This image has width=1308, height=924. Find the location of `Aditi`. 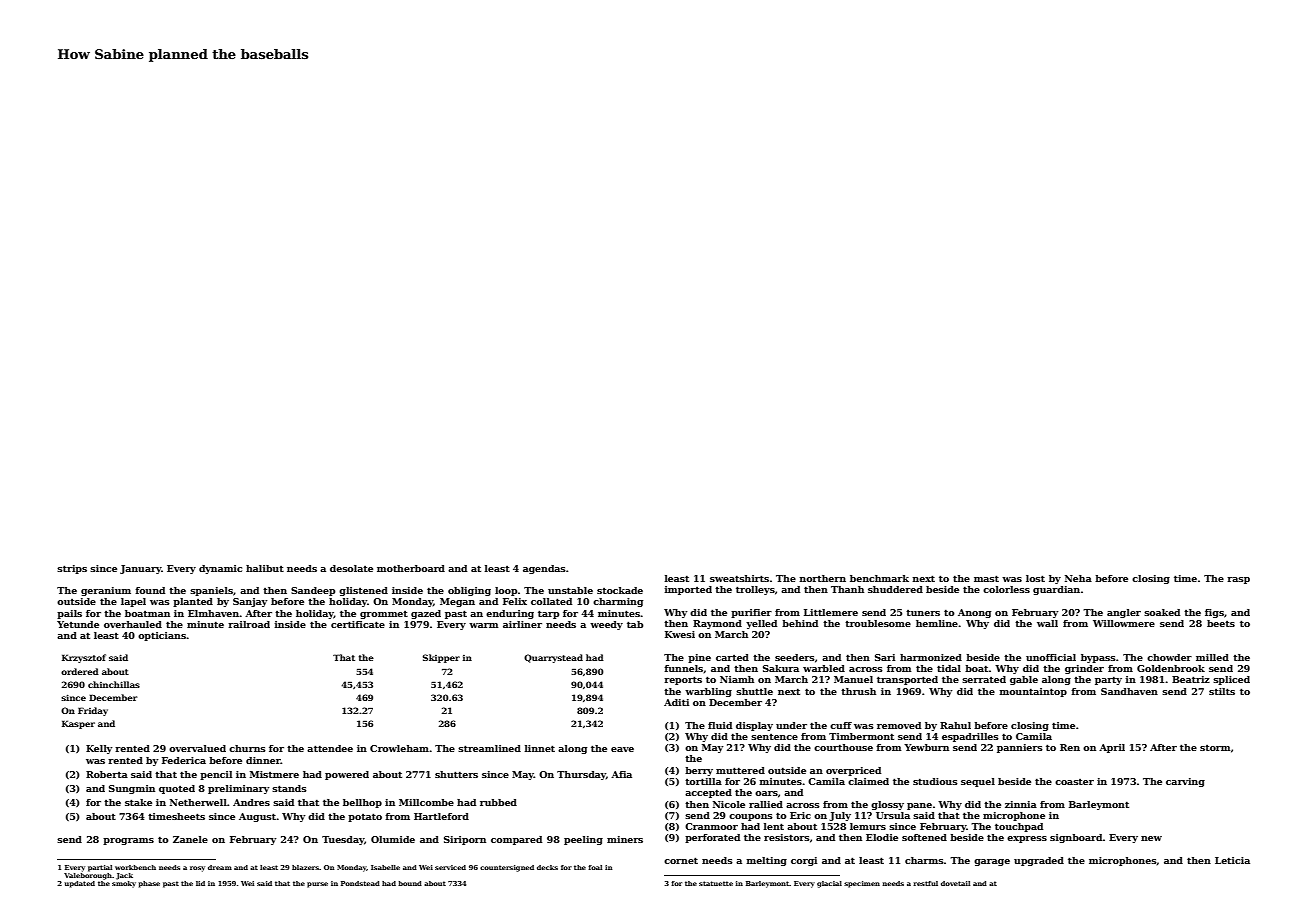

Aditi is located at coordinates (676, 702).
